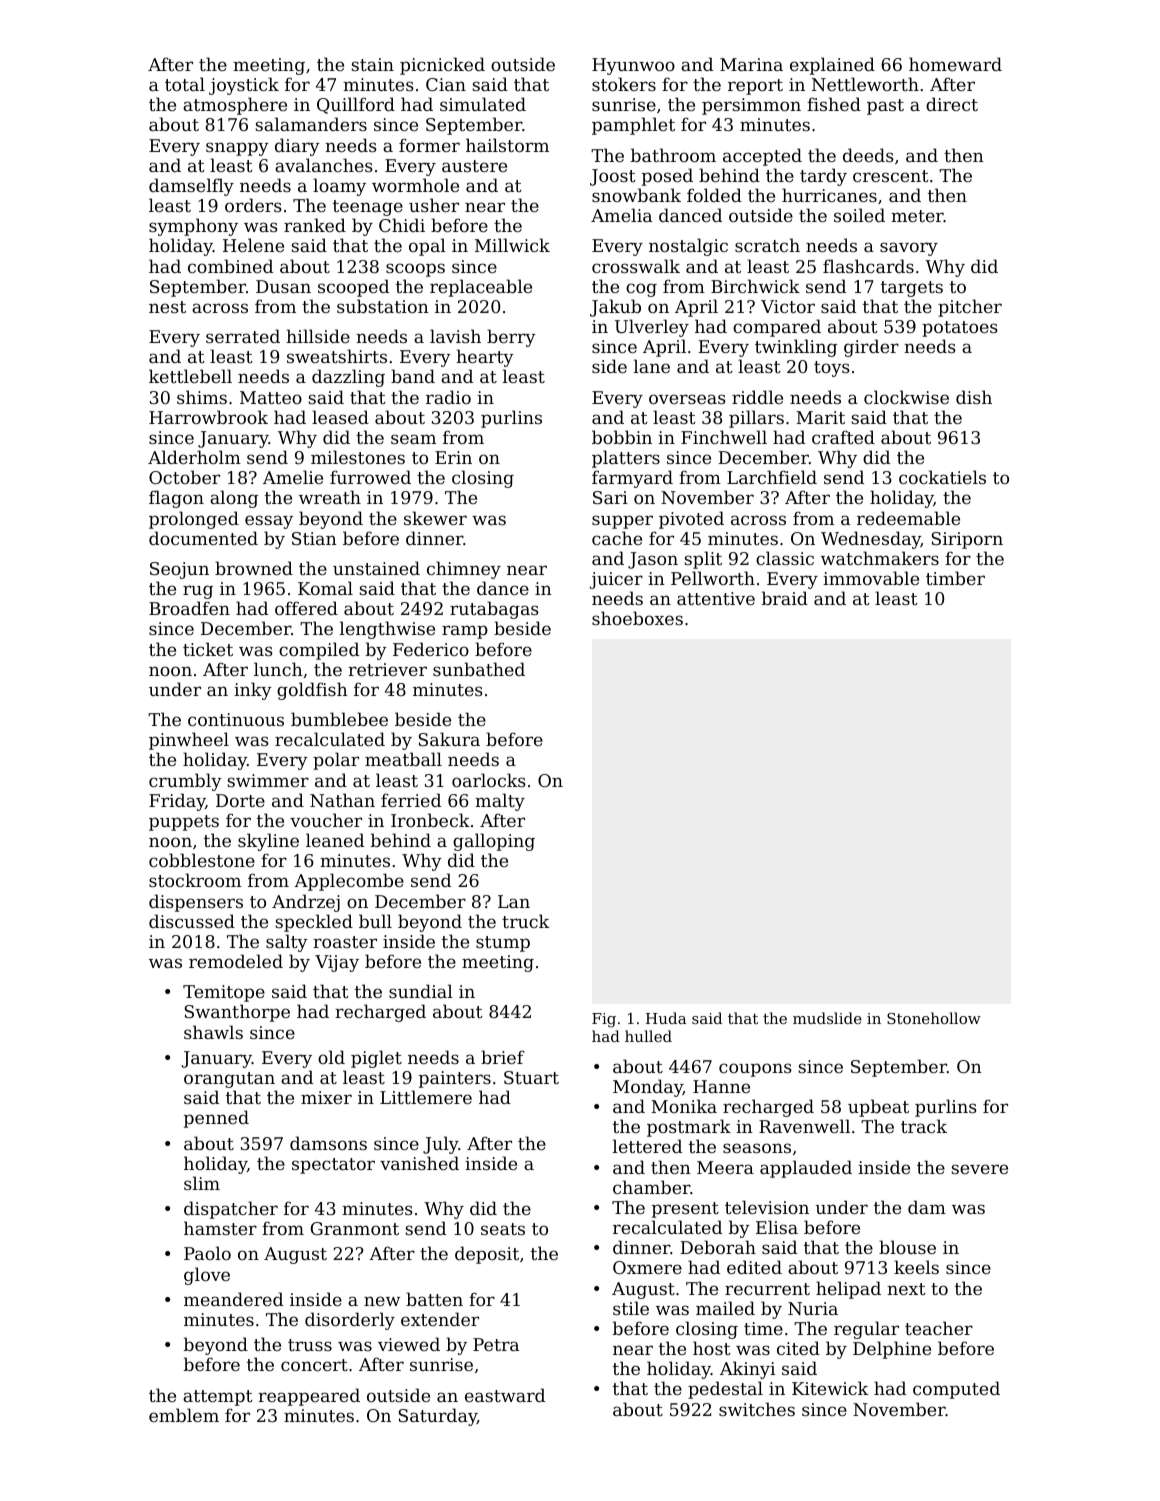  What do you see at coordinates (724, 437) in the screenshot?
I see `Finchwell` at bounding box center [724, 437].
